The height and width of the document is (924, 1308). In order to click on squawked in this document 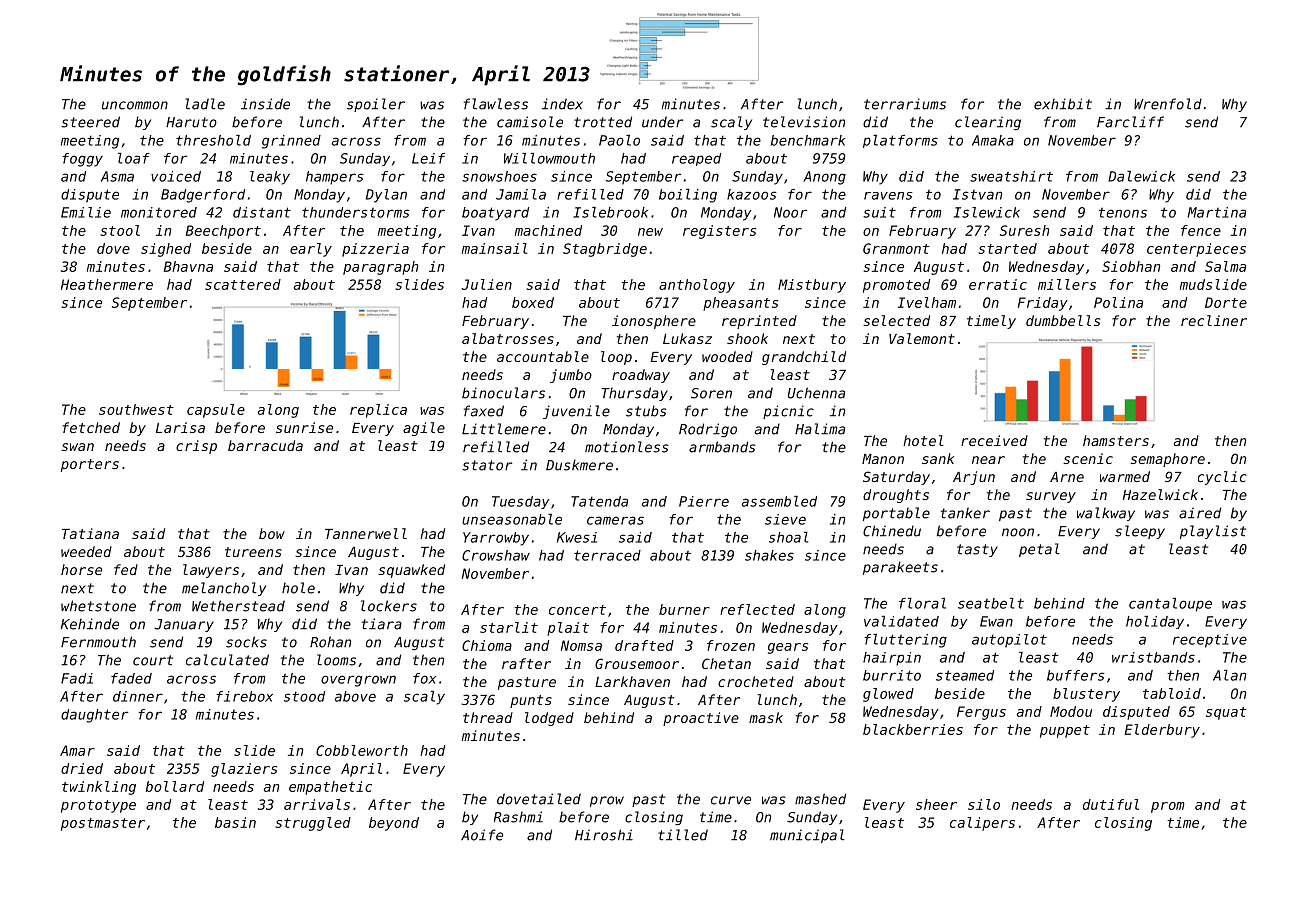, I will do `click(411, 571)`.
